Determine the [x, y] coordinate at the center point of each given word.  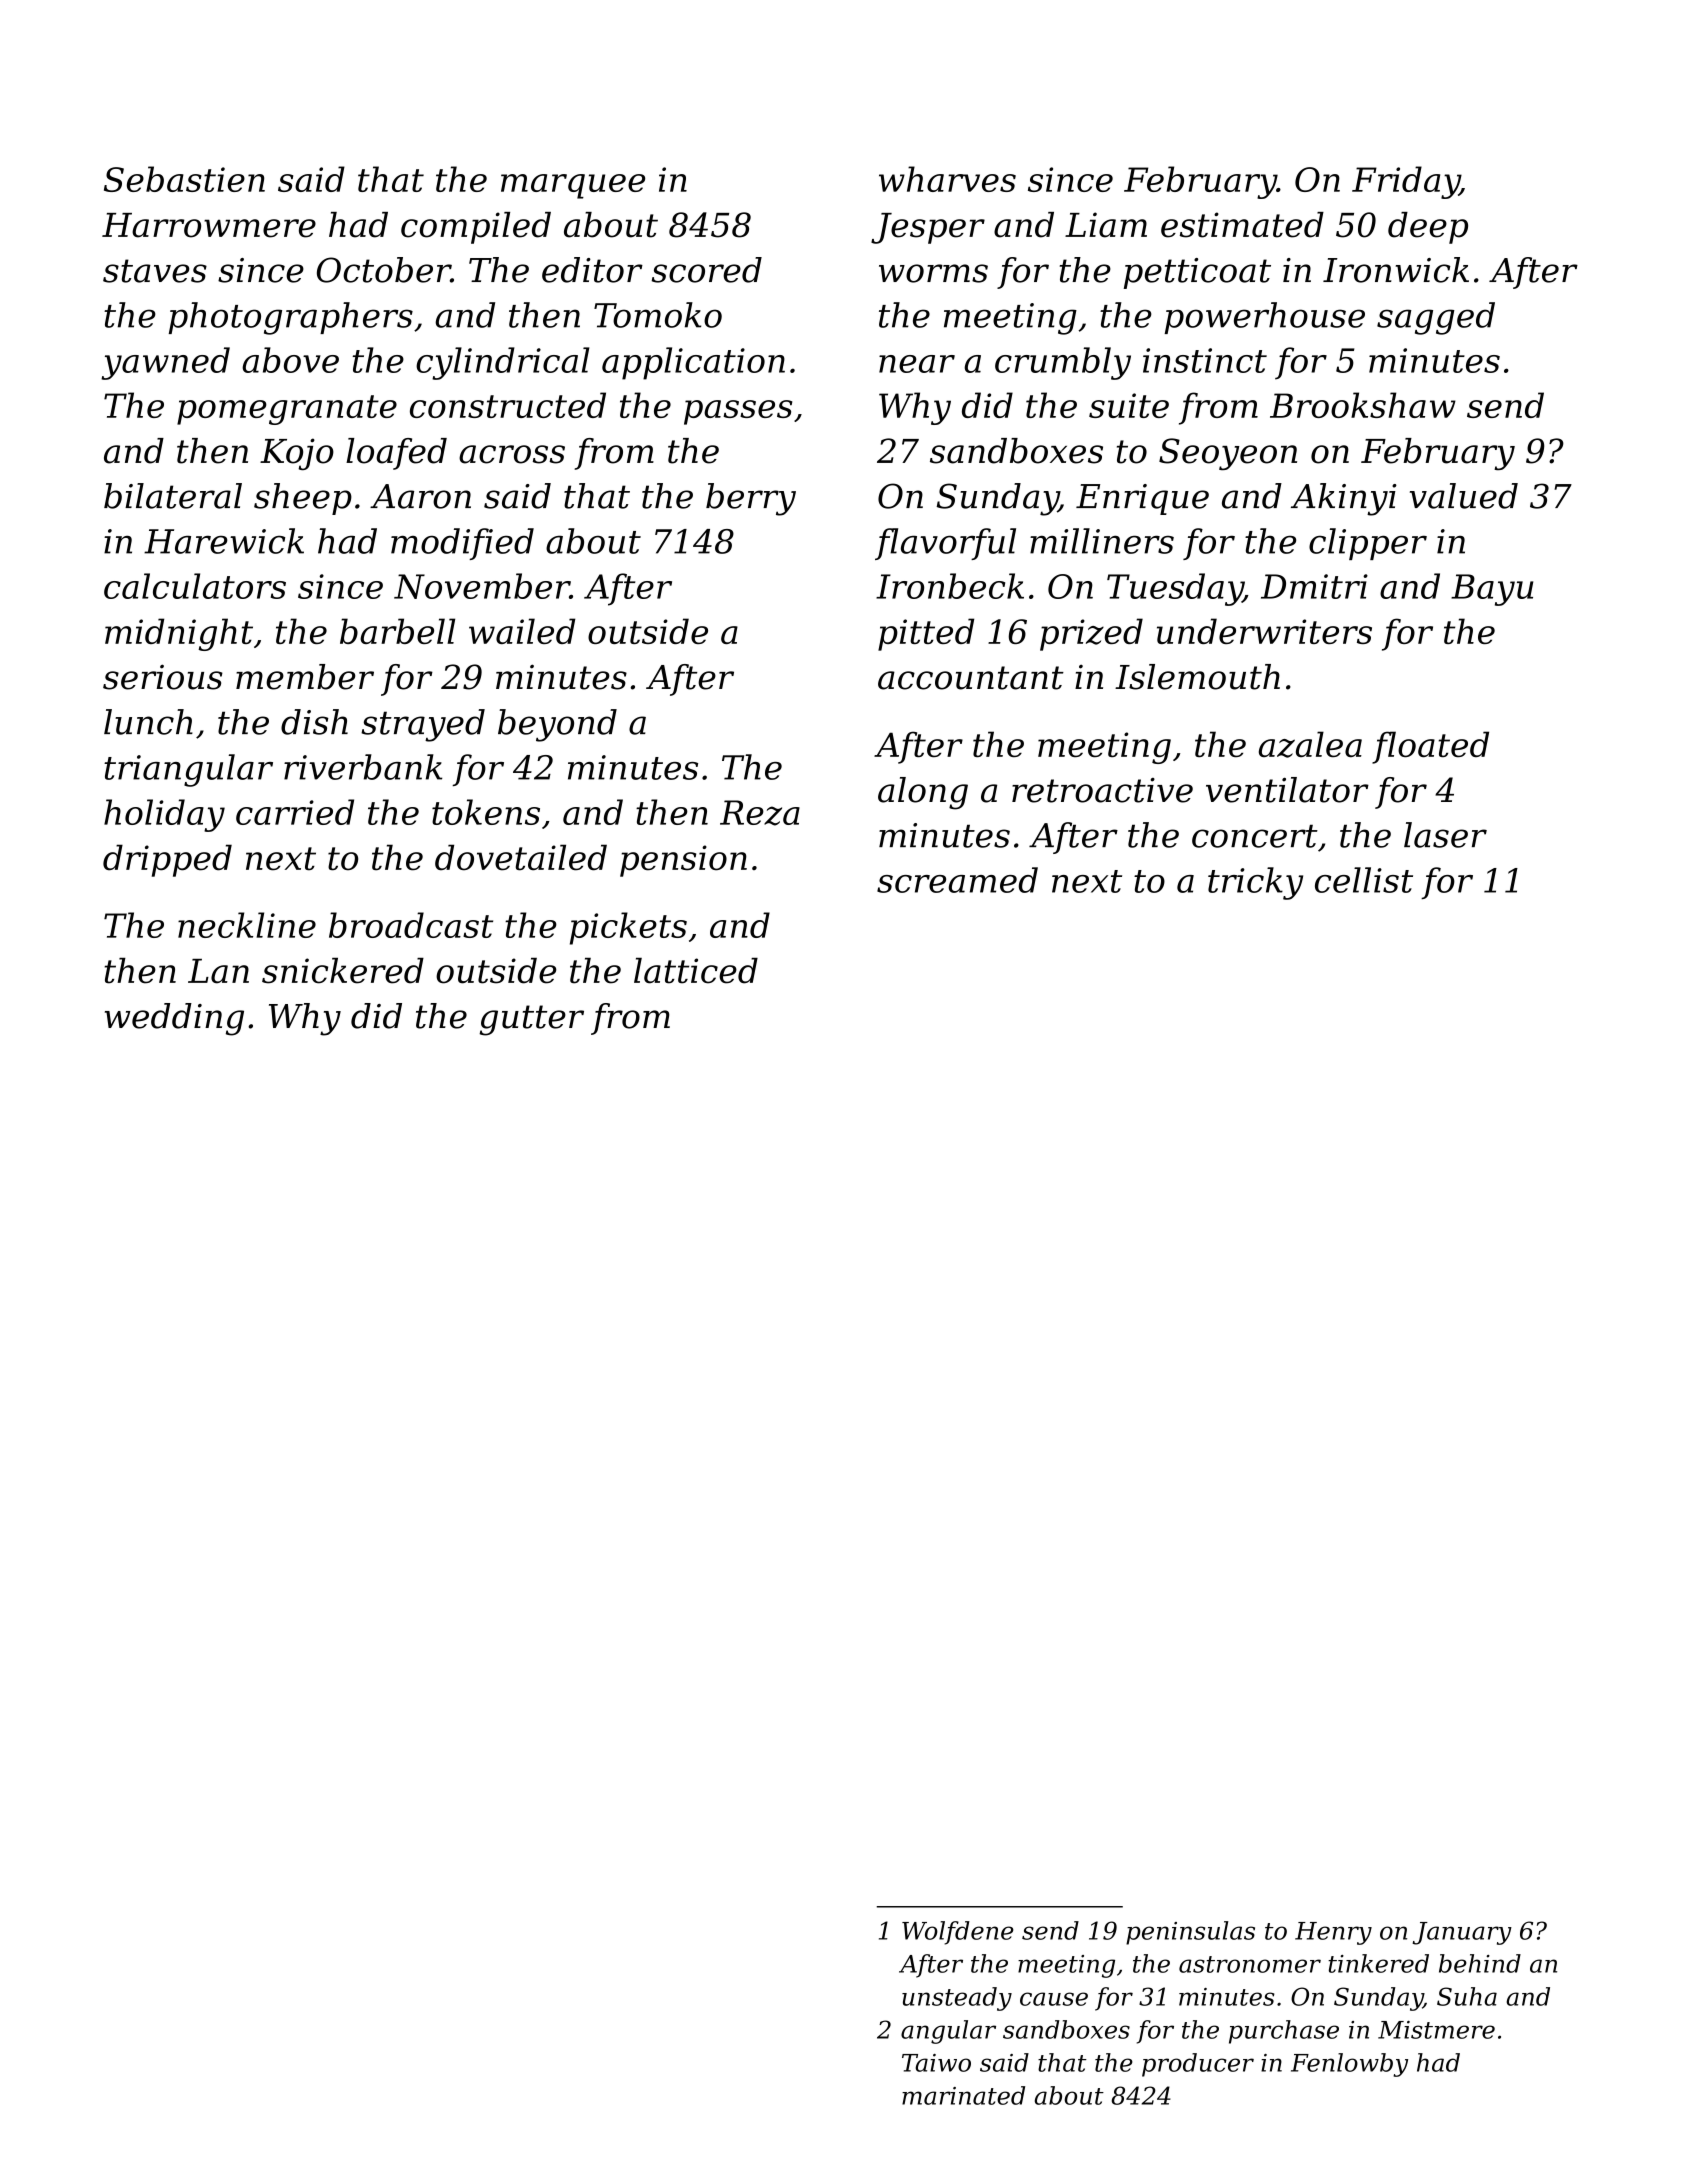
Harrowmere [209, 225]
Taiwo [936, 2063]
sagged [1436, 318]
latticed [696, 971]
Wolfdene [958, 1933]
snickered [343, 971]
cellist [1364, 880]
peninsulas [1190, 1933]
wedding [174, 1019]
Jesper [928, 228]
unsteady [957, 1999]
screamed [957, 880]
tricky [1255, 883]
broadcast [411, 925]
